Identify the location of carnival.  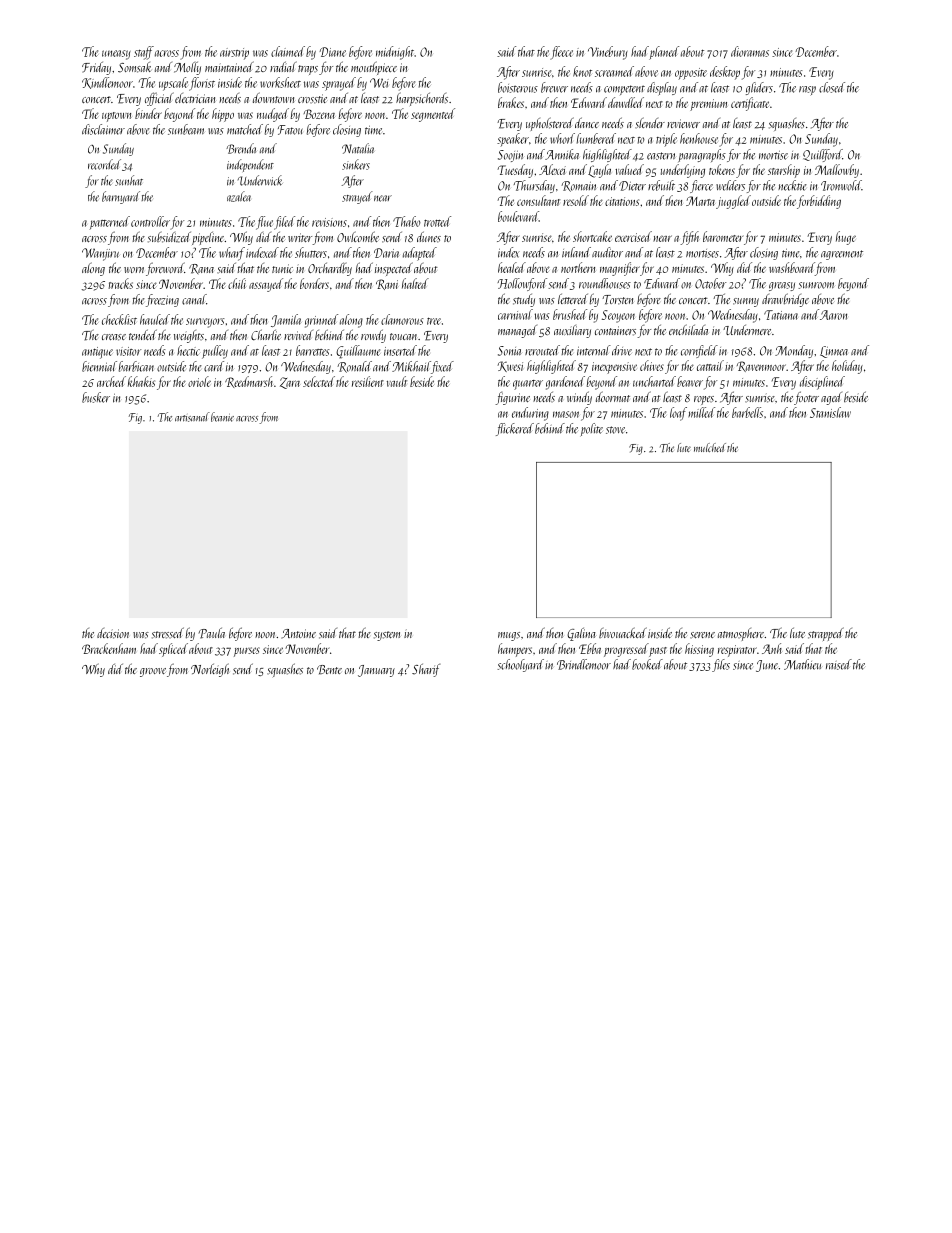
(515, 314).
